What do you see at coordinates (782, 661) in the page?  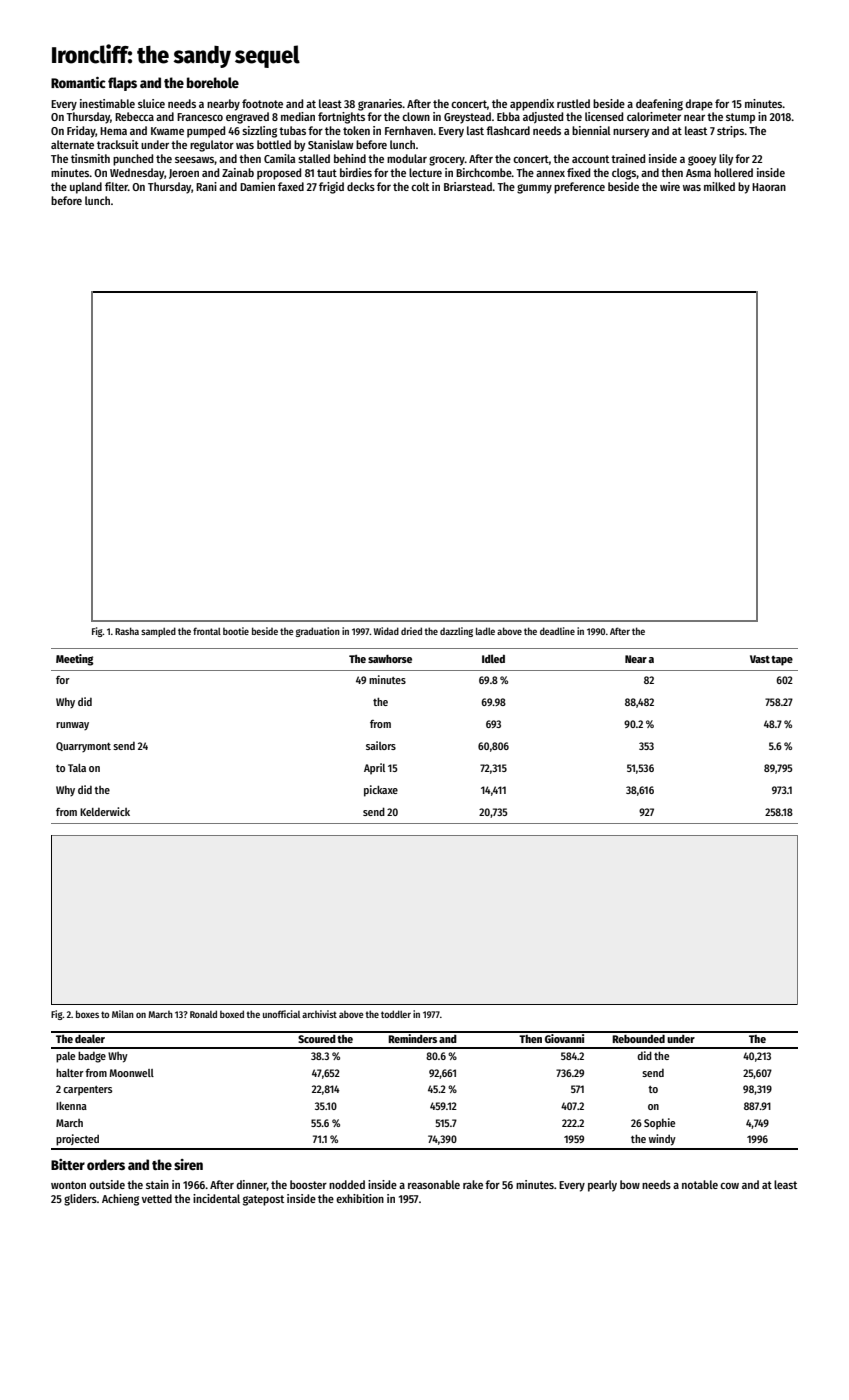 I see `tape` at bounding box center [782, 661].
